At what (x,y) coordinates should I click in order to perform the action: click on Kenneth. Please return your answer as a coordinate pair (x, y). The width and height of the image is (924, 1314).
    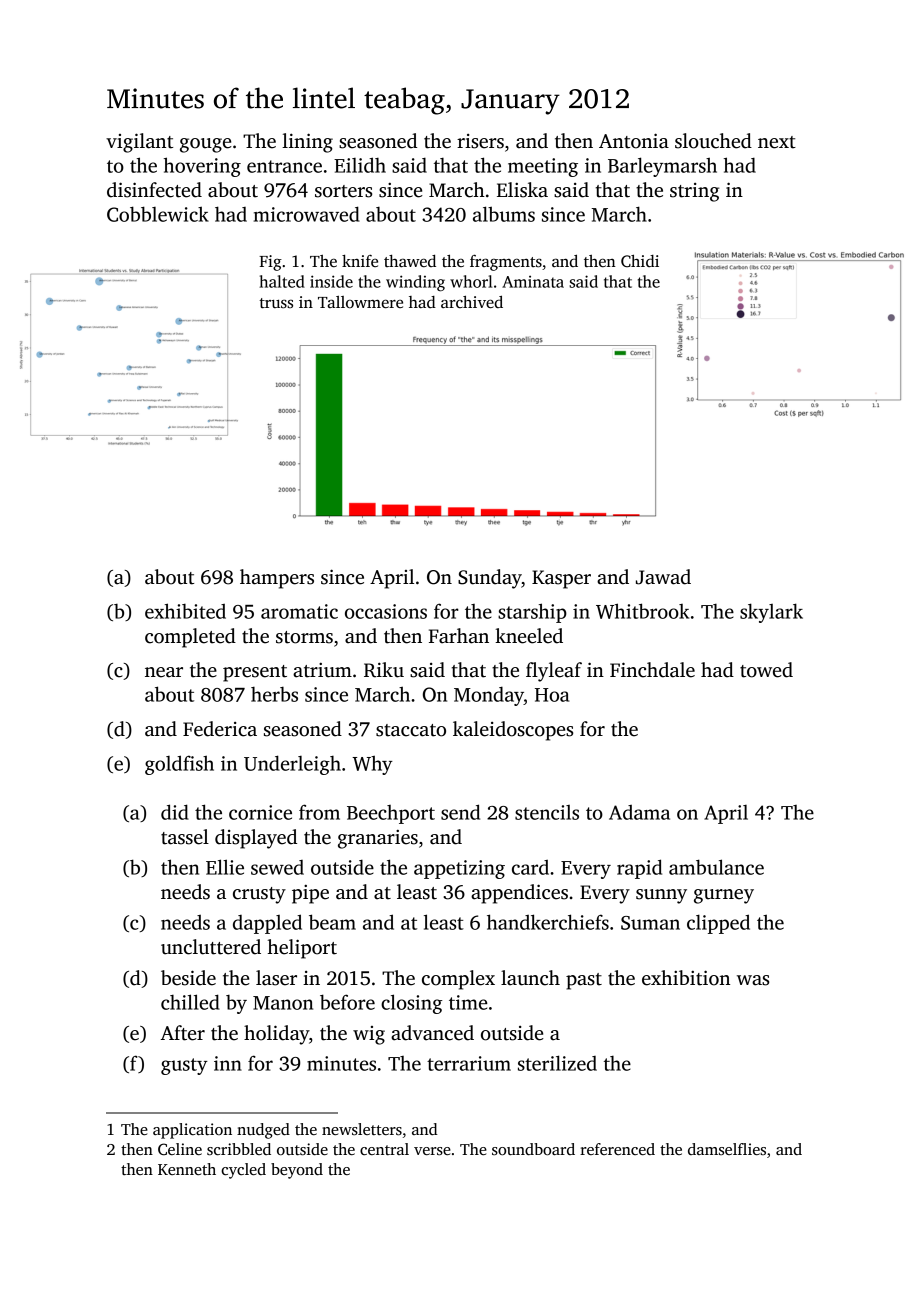
    Looking at the image, I should click on (187, 1169).
